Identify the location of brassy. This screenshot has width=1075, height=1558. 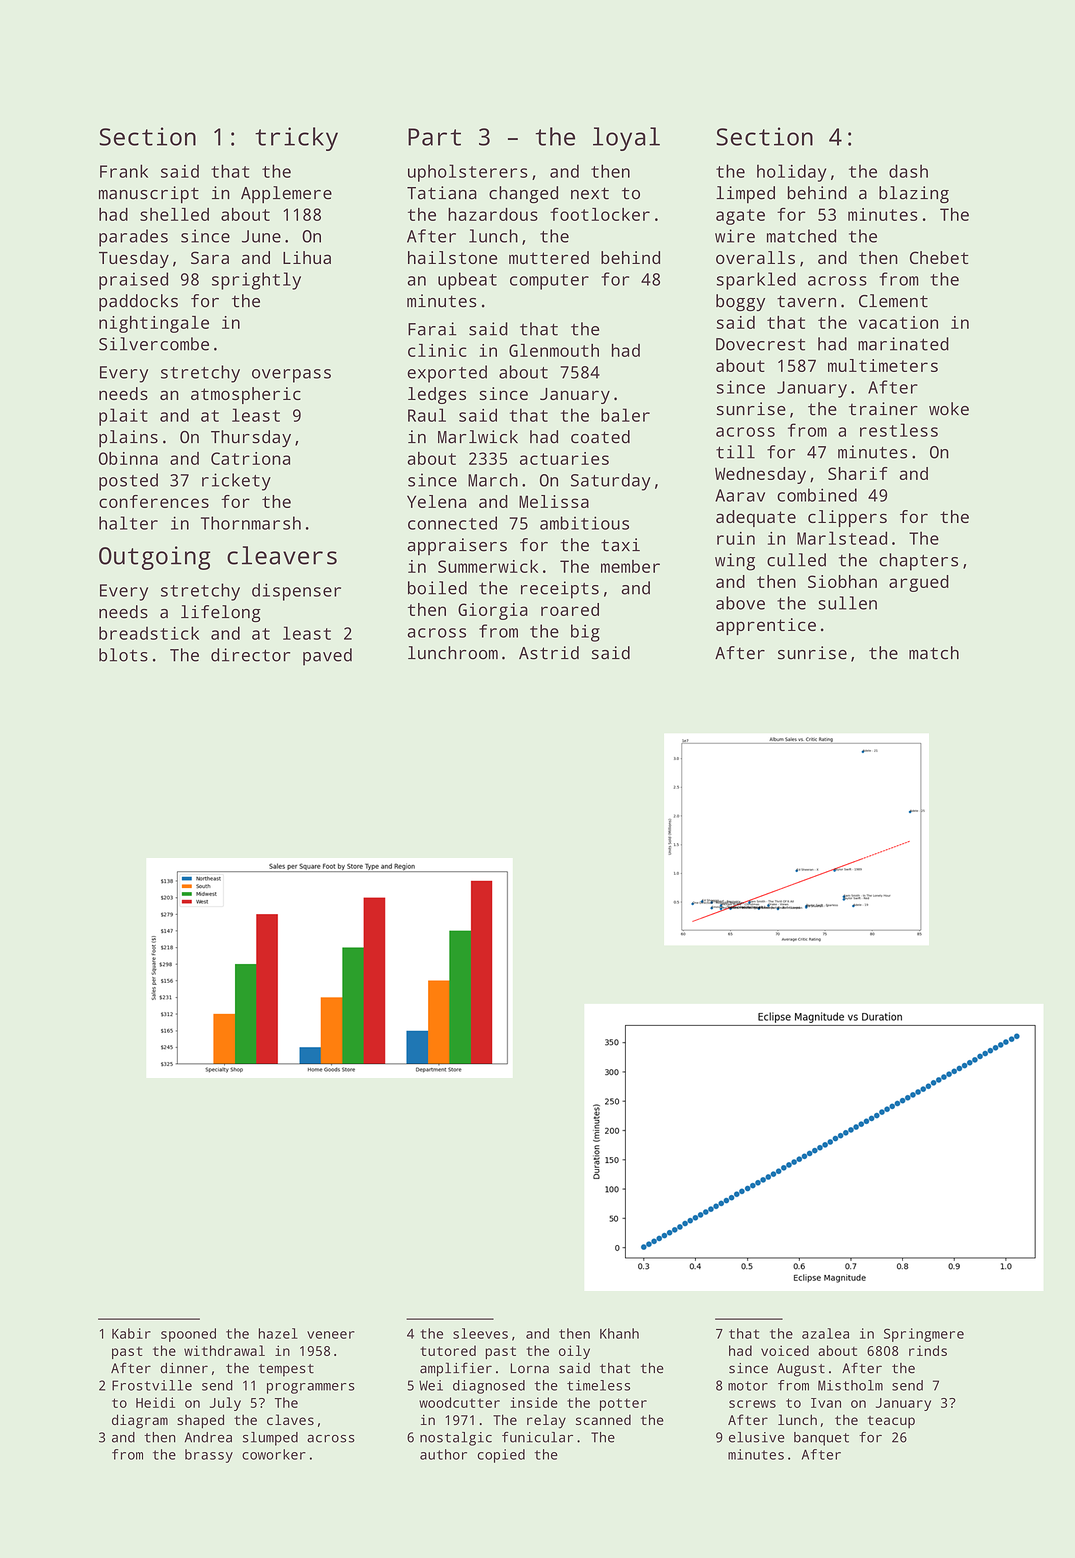
(209, 1456).
